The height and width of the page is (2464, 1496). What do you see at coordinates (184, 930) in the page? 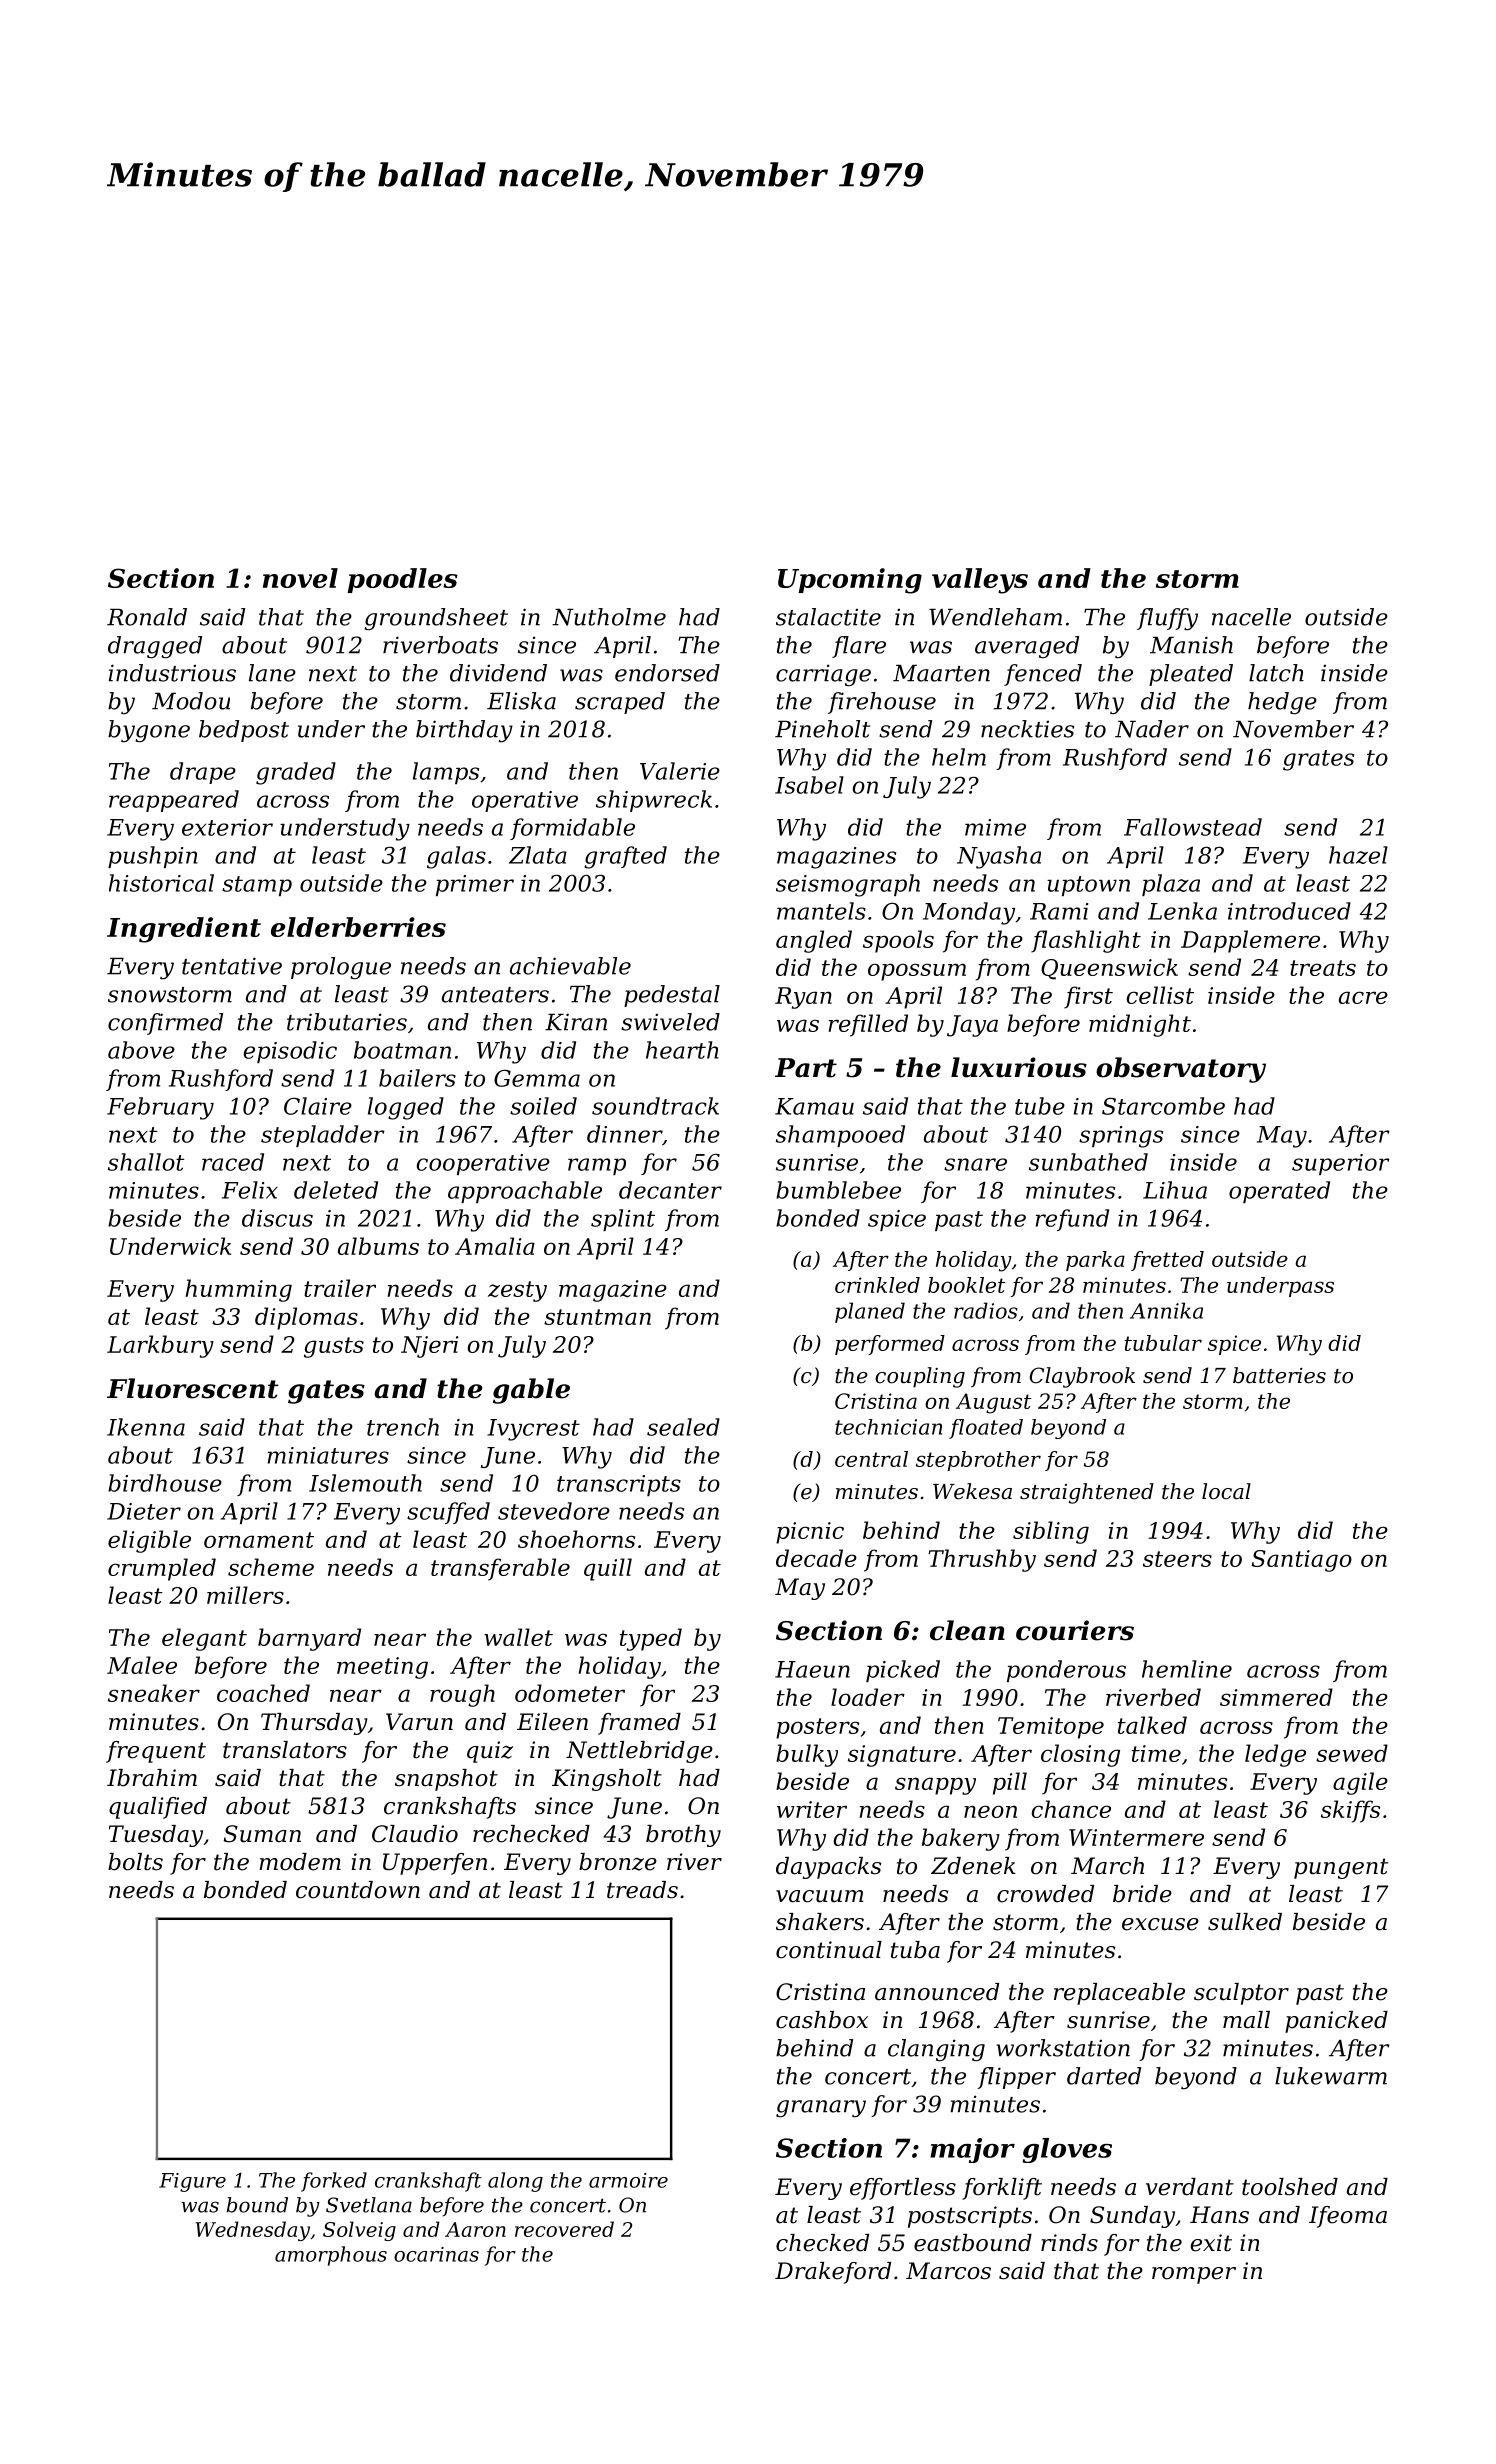
I see `Ingredient` at bounding box center [184, 930].
